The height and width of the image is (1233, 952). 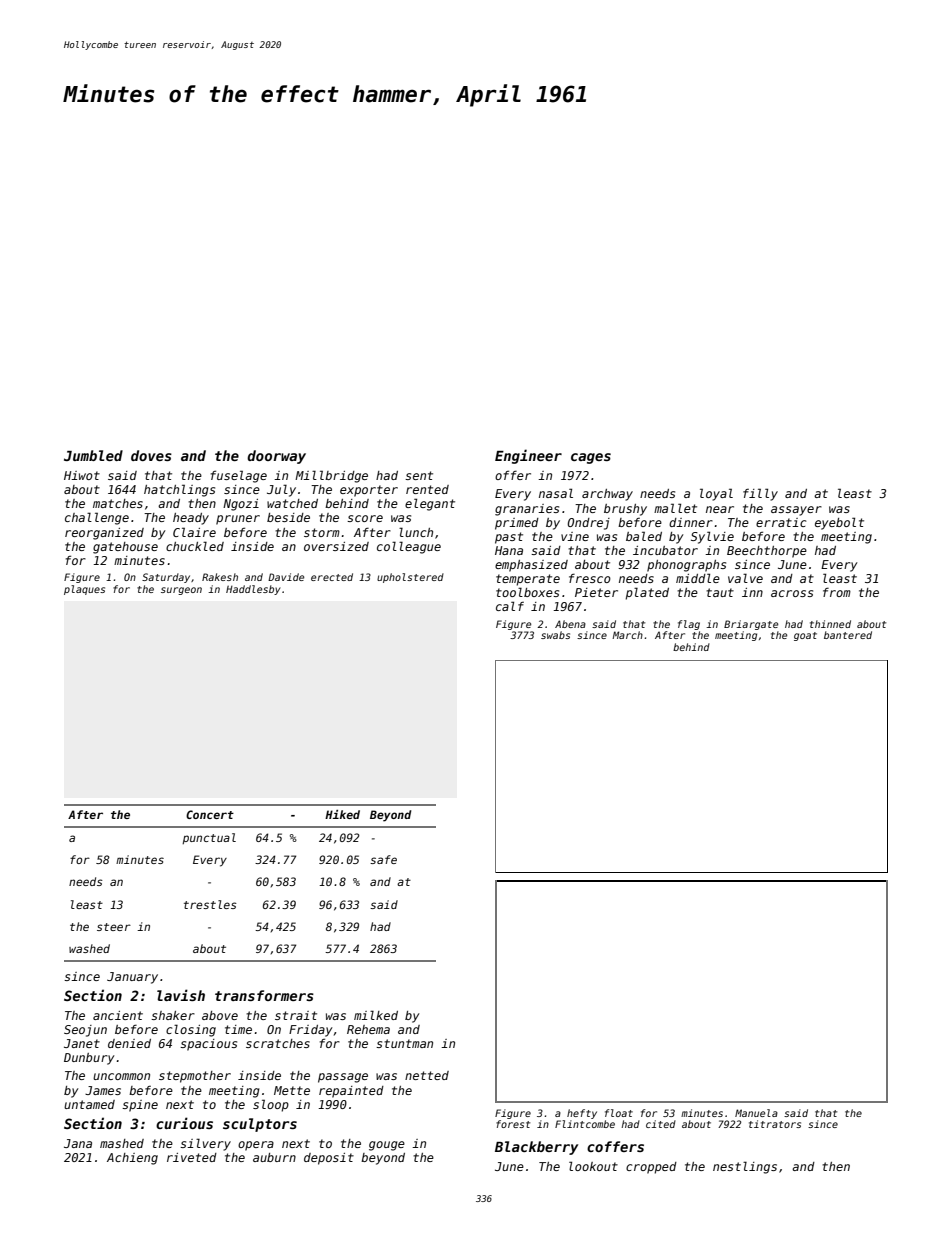 What do you see at coordinates (593, 1166) in the image?
I see `lookout` at bounding box center [593, 1166].
